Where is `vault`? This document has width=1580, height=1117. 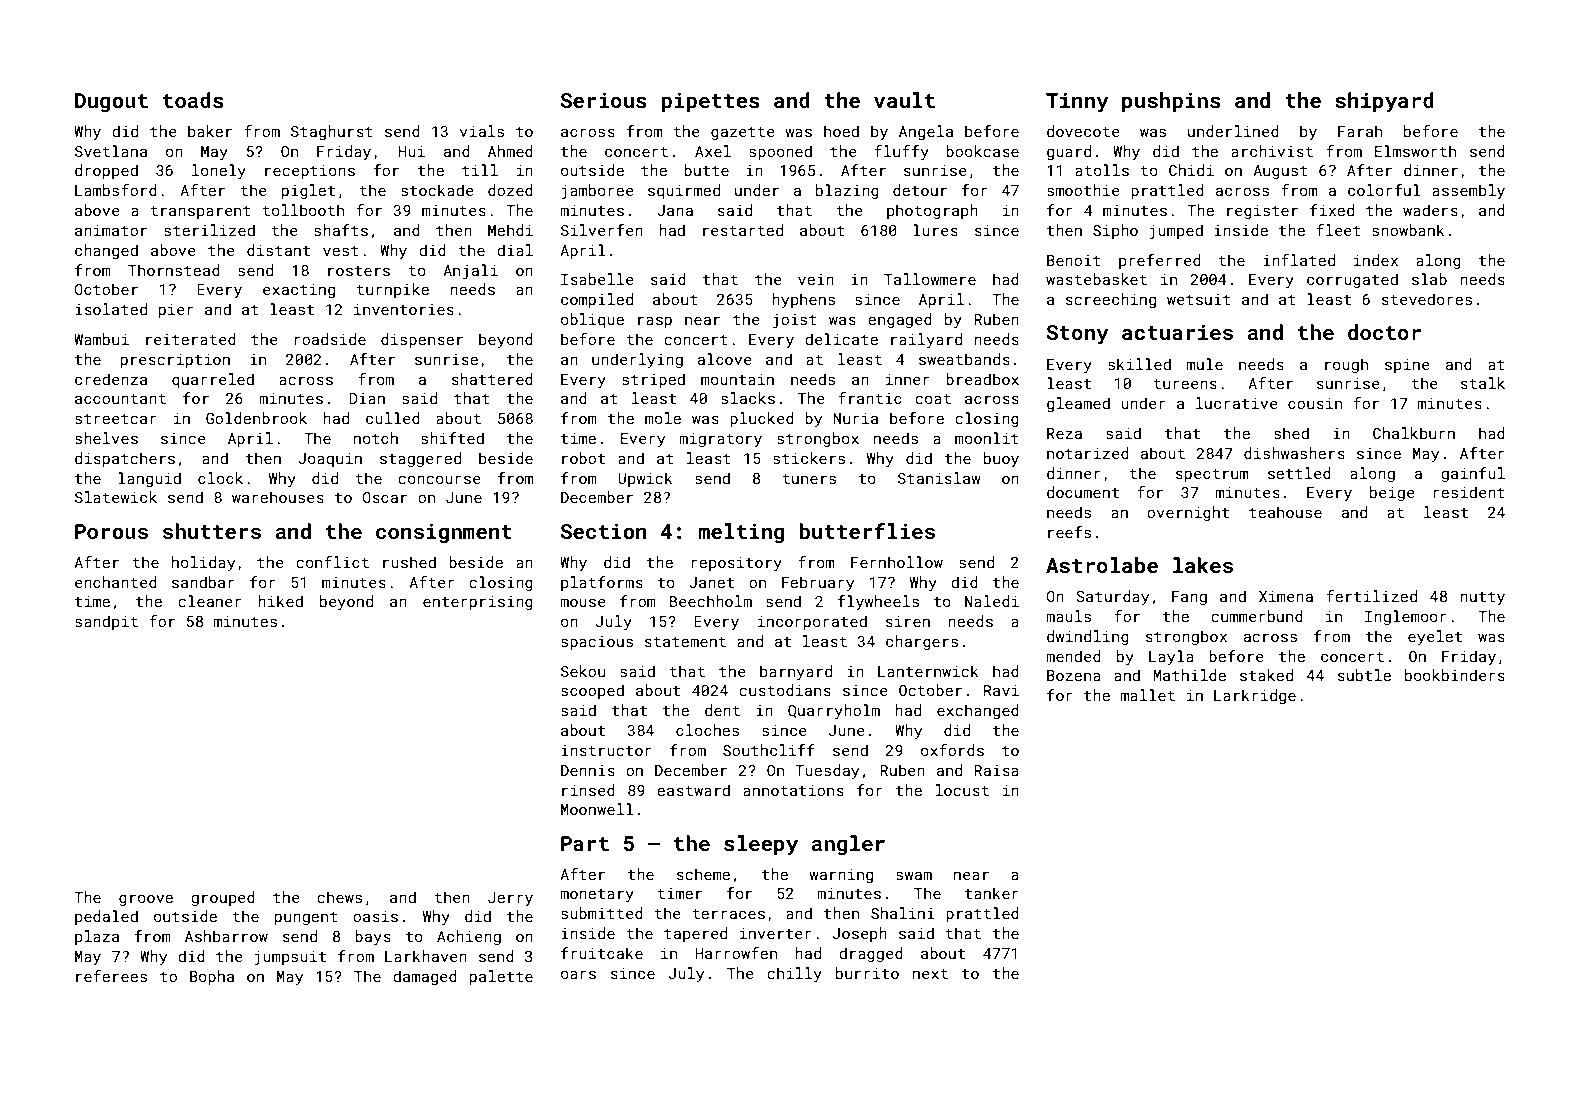
vault is located at coordinates (904, 100).
